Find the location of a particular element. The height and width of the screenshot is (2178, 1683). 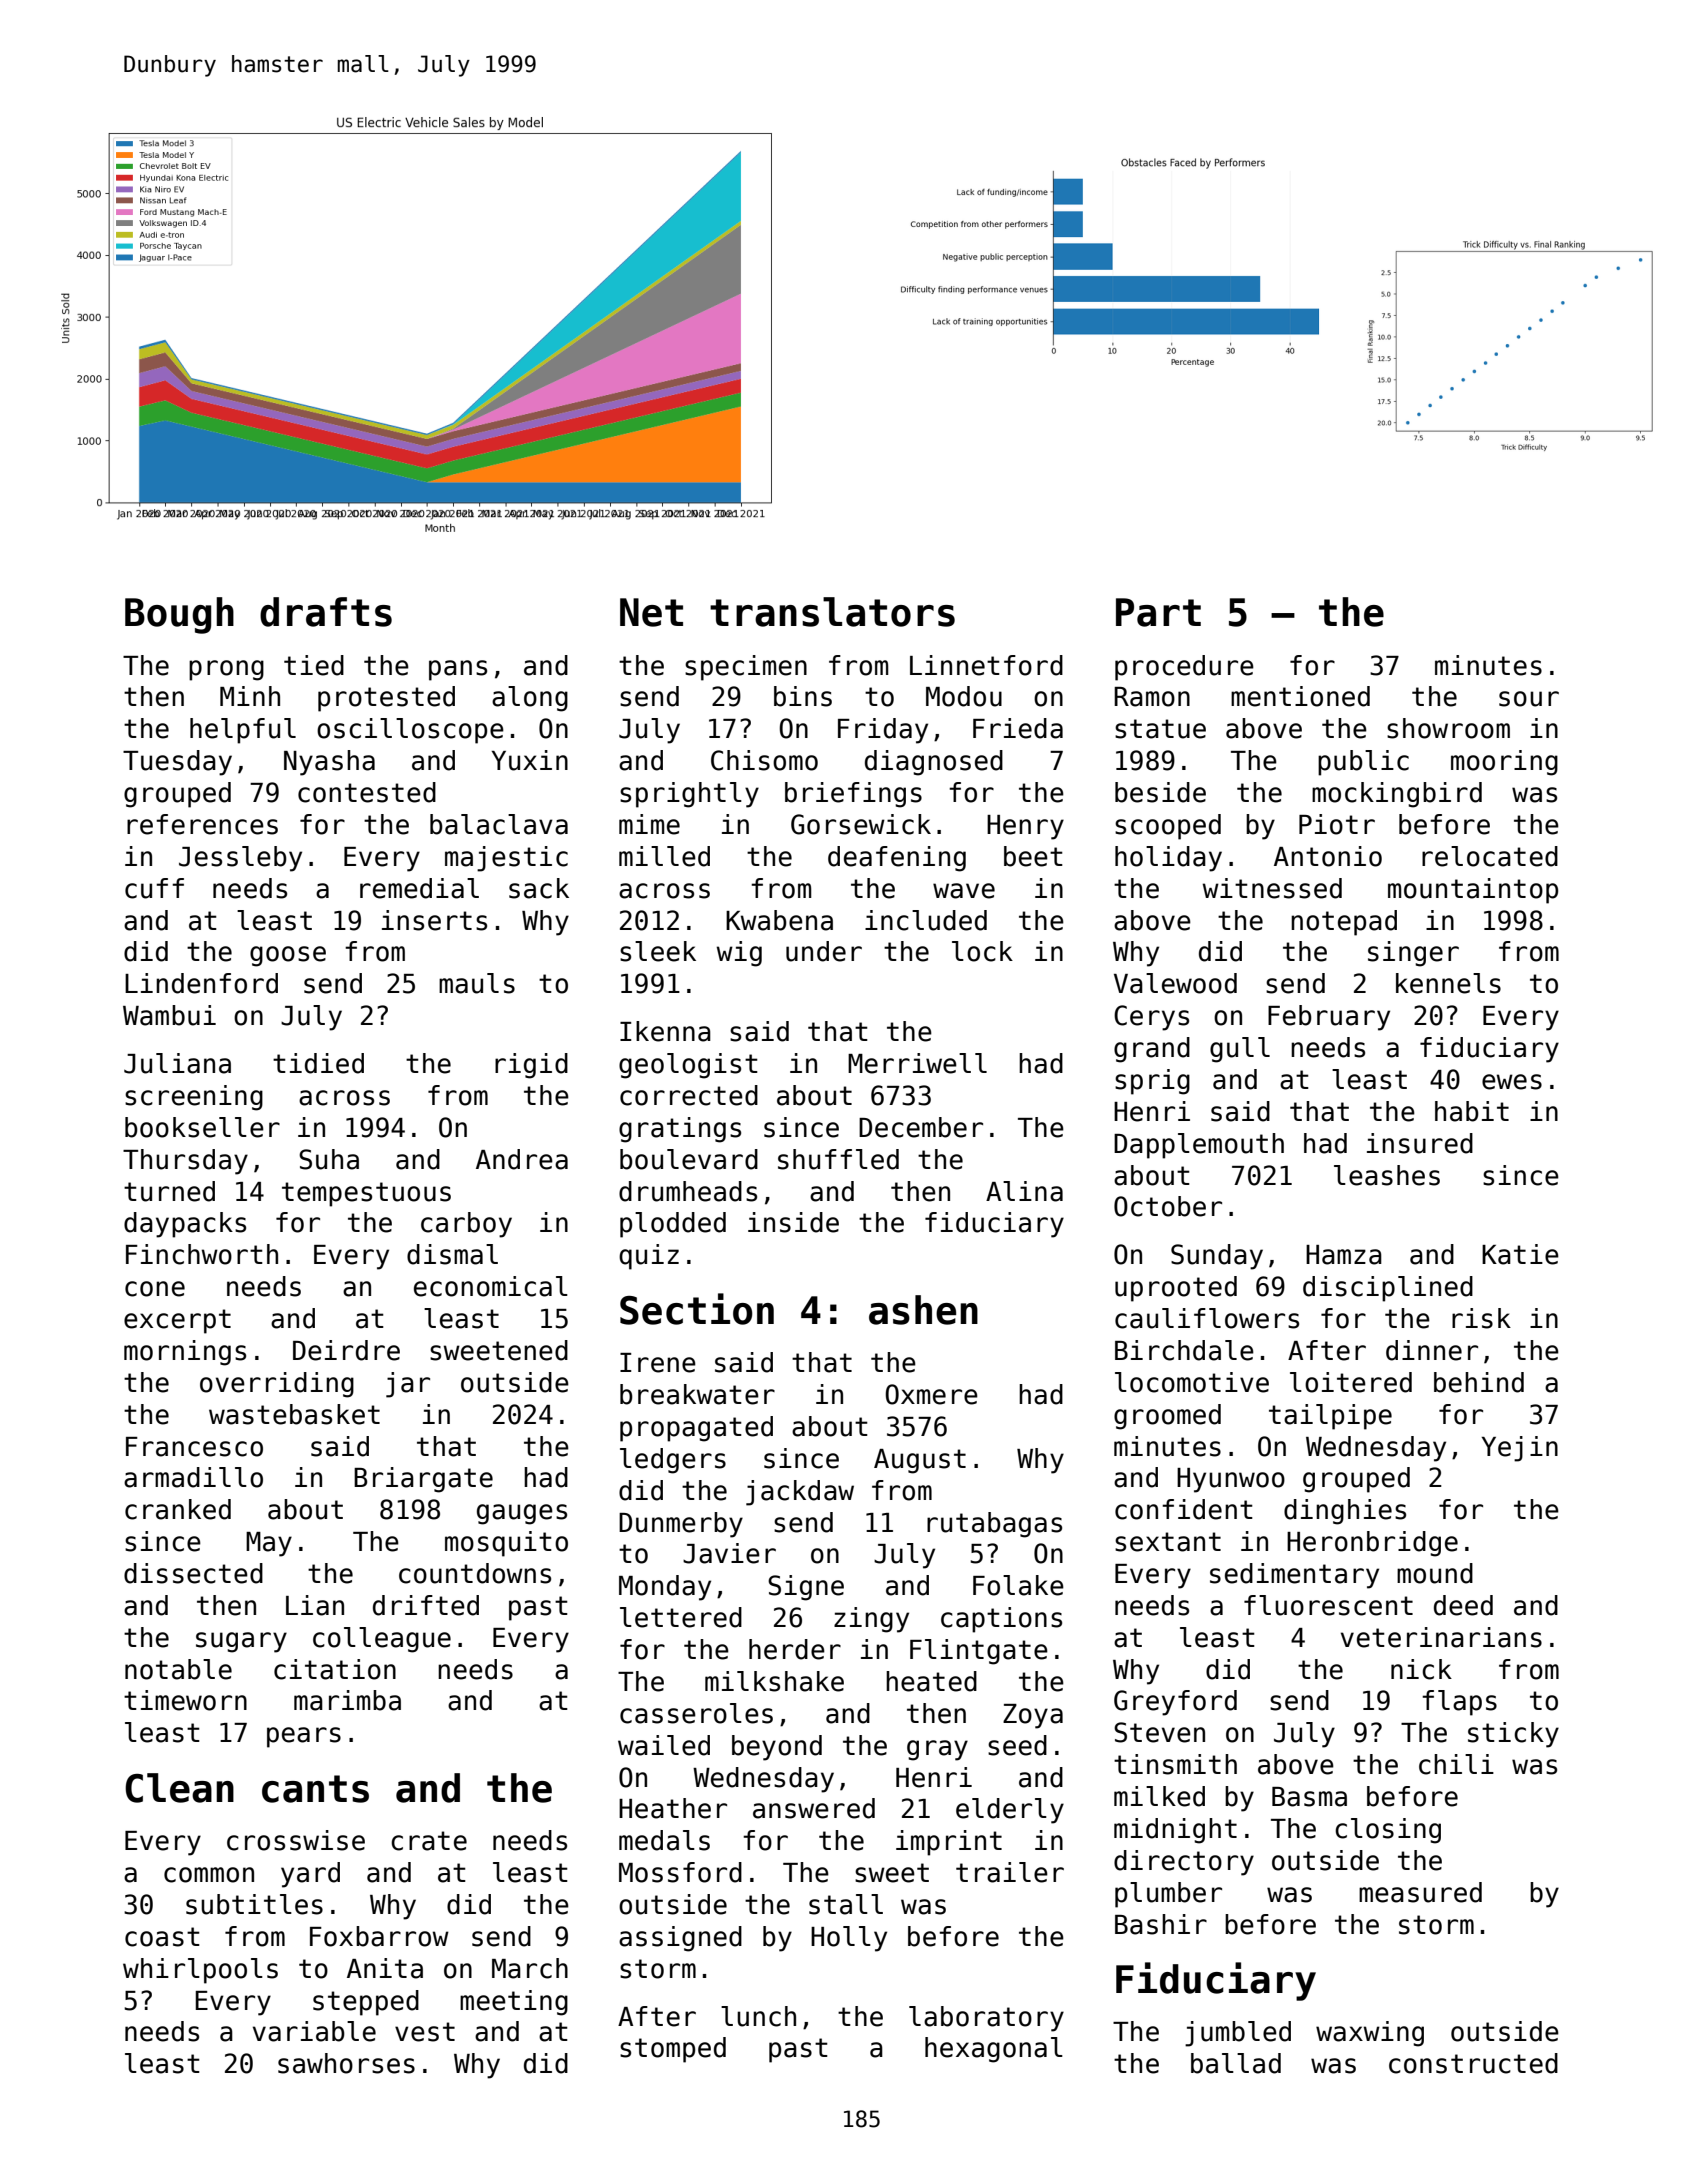

translators is located at coordinates (832, 612).
